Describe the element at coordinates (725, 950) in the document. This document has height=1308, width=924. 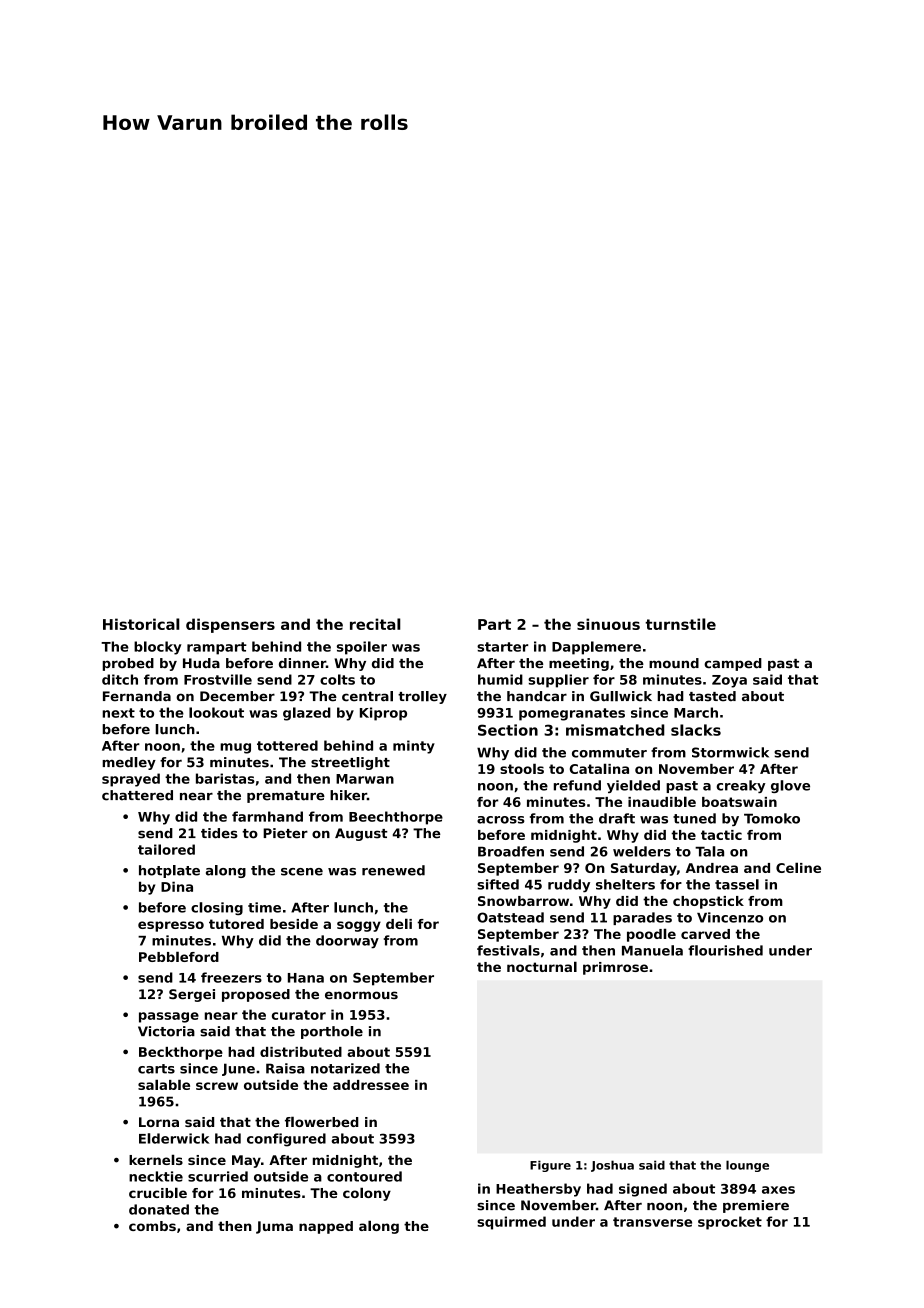
I see `flourished` at that location.
